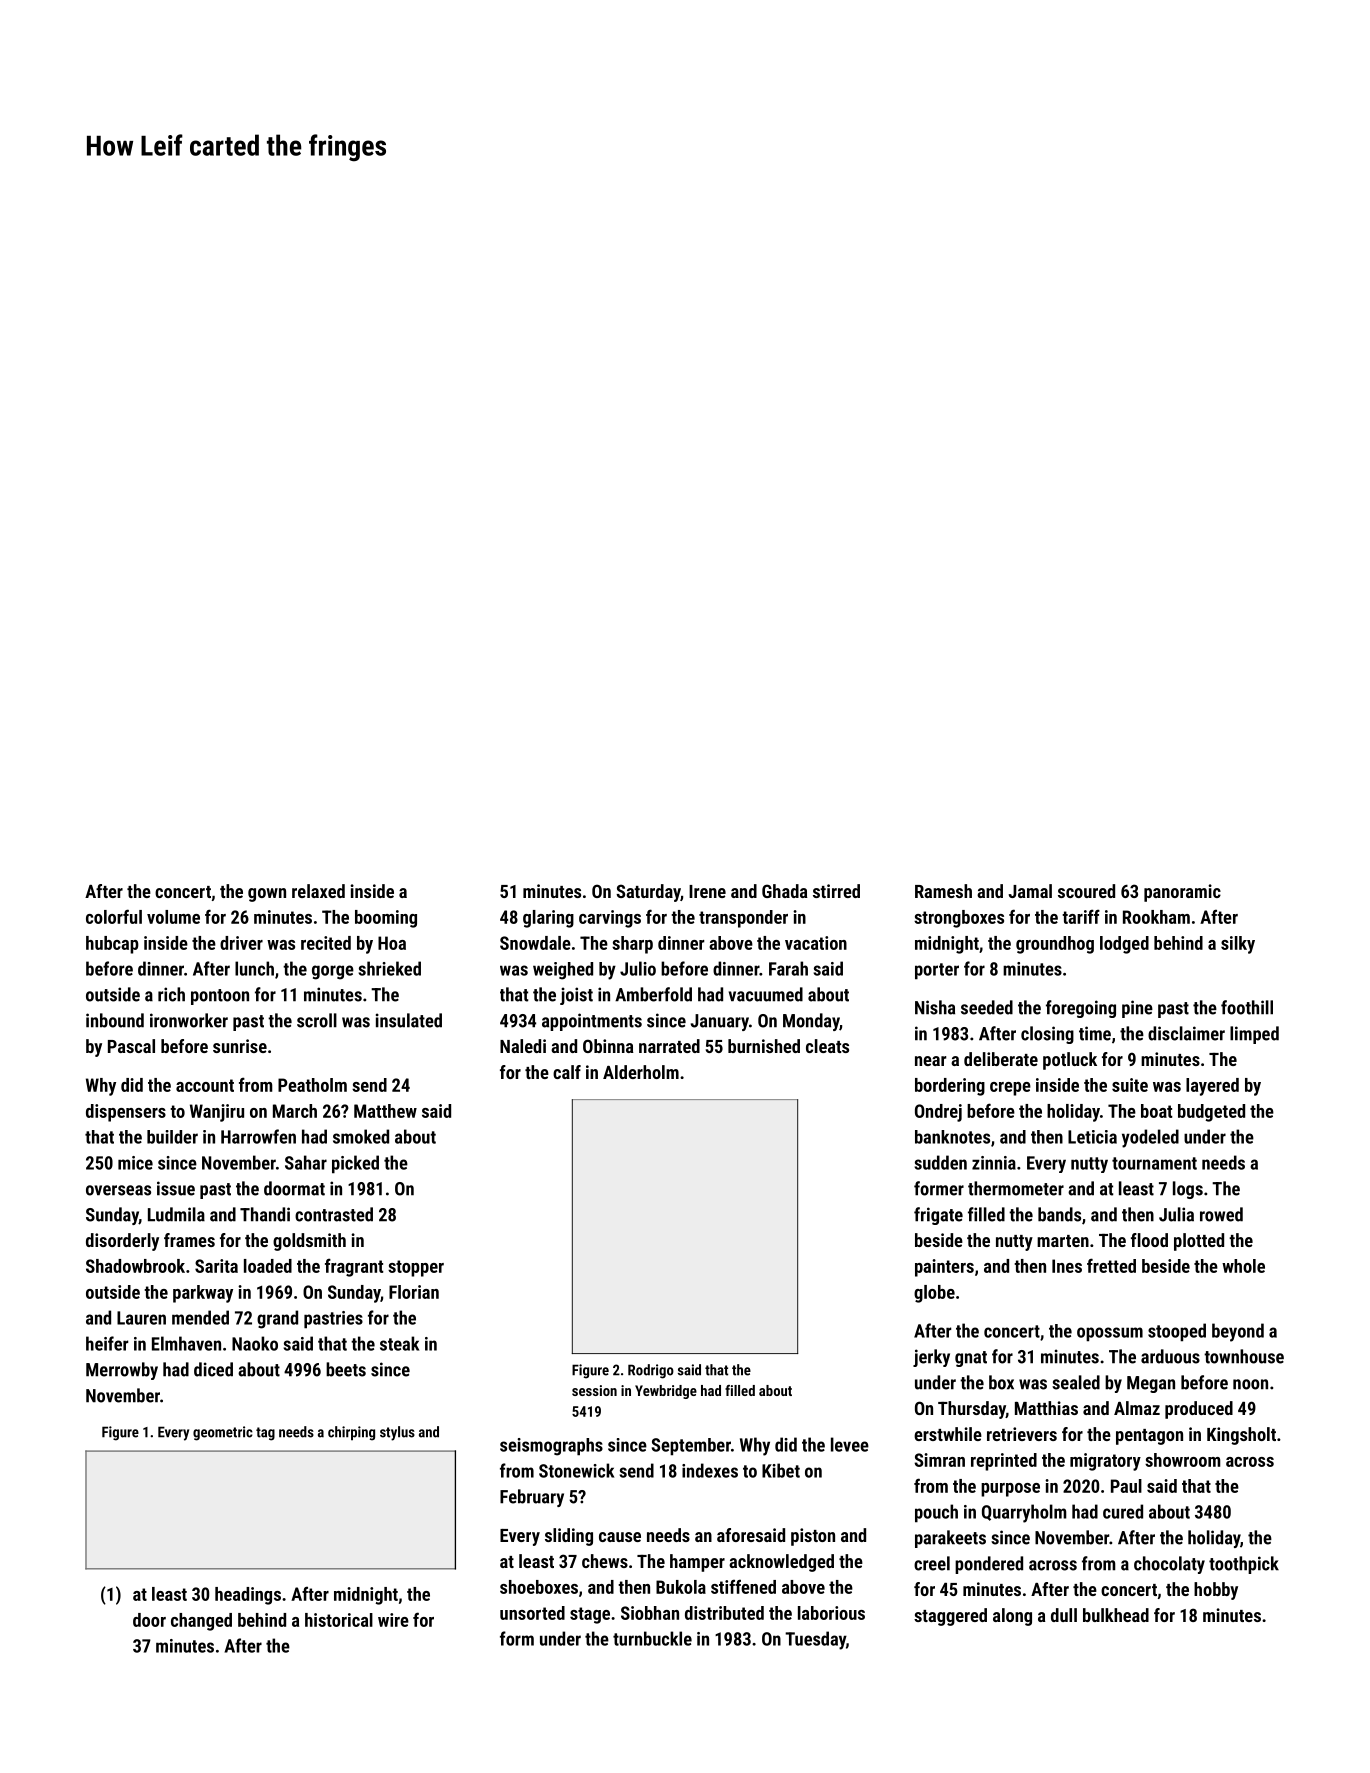 This page has width=1370, height=1773. Describe the element at coordinates (931, 1358) in the page. I see `jerky` at that location.
